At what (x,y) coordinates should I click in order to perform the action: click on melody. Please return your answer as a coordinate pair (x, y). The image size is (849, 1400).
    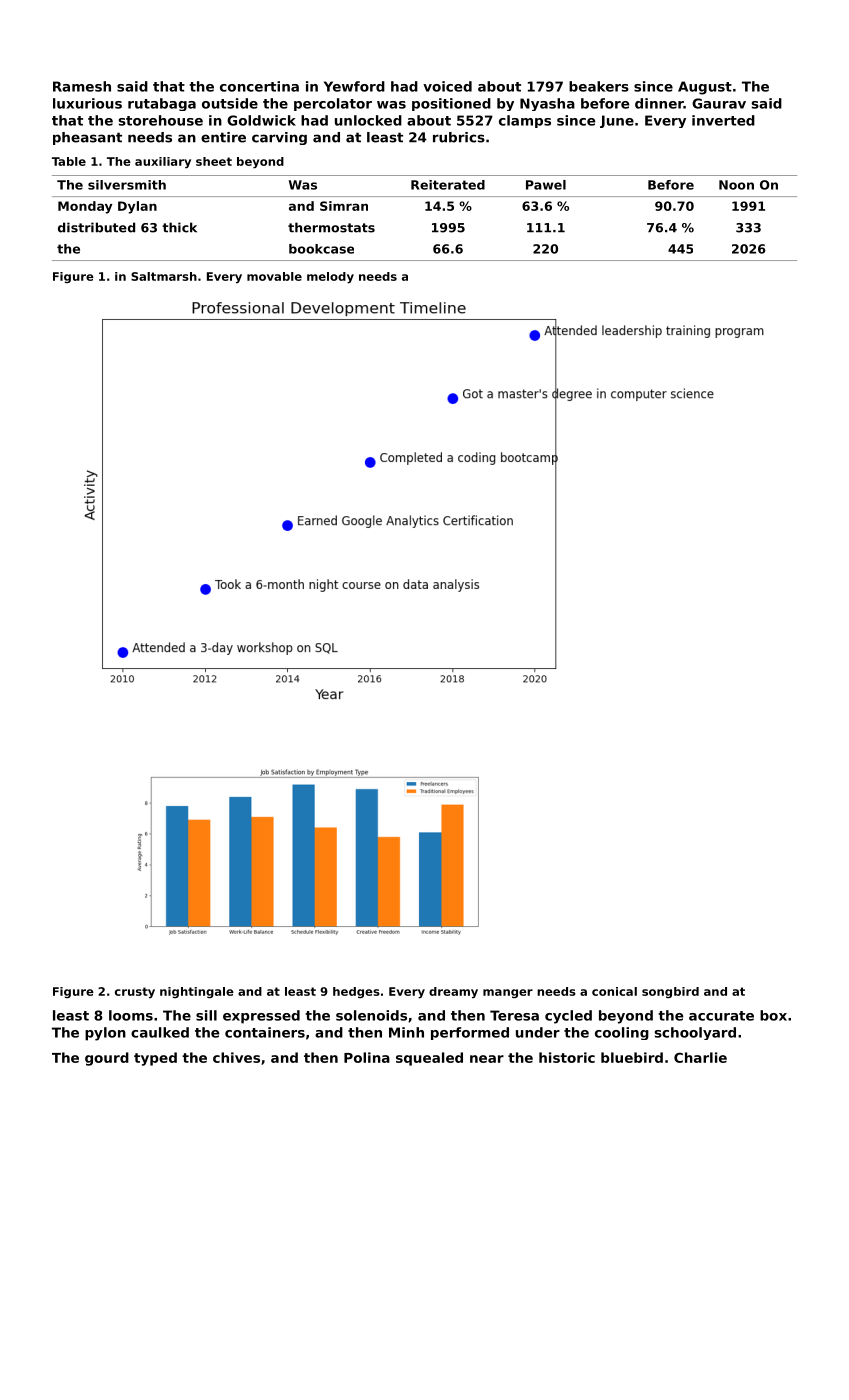
    Looking at the image, I should click on (330, 278).
